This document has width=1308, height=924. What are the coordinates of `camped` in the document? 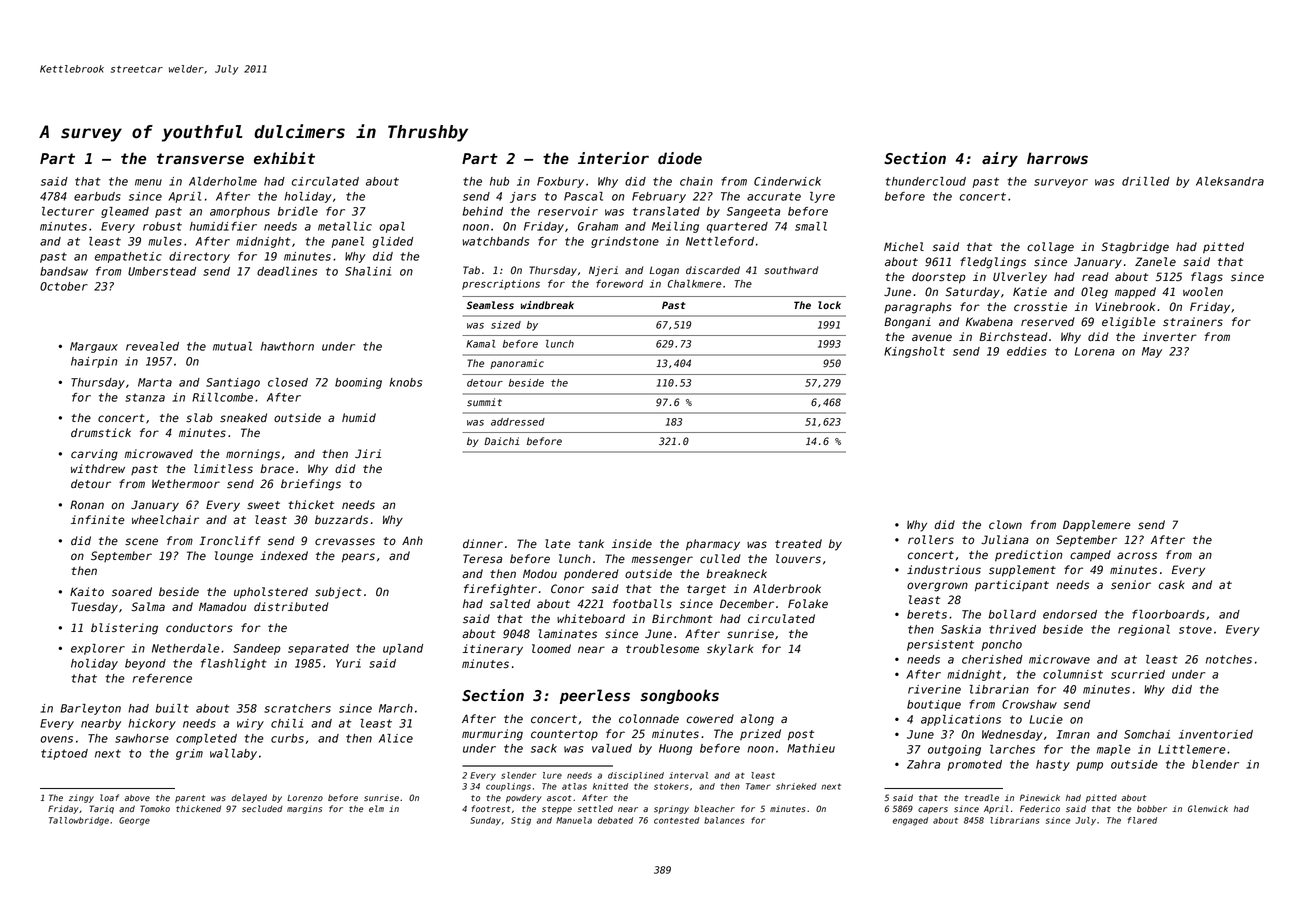 It's located at (1090, 556).
